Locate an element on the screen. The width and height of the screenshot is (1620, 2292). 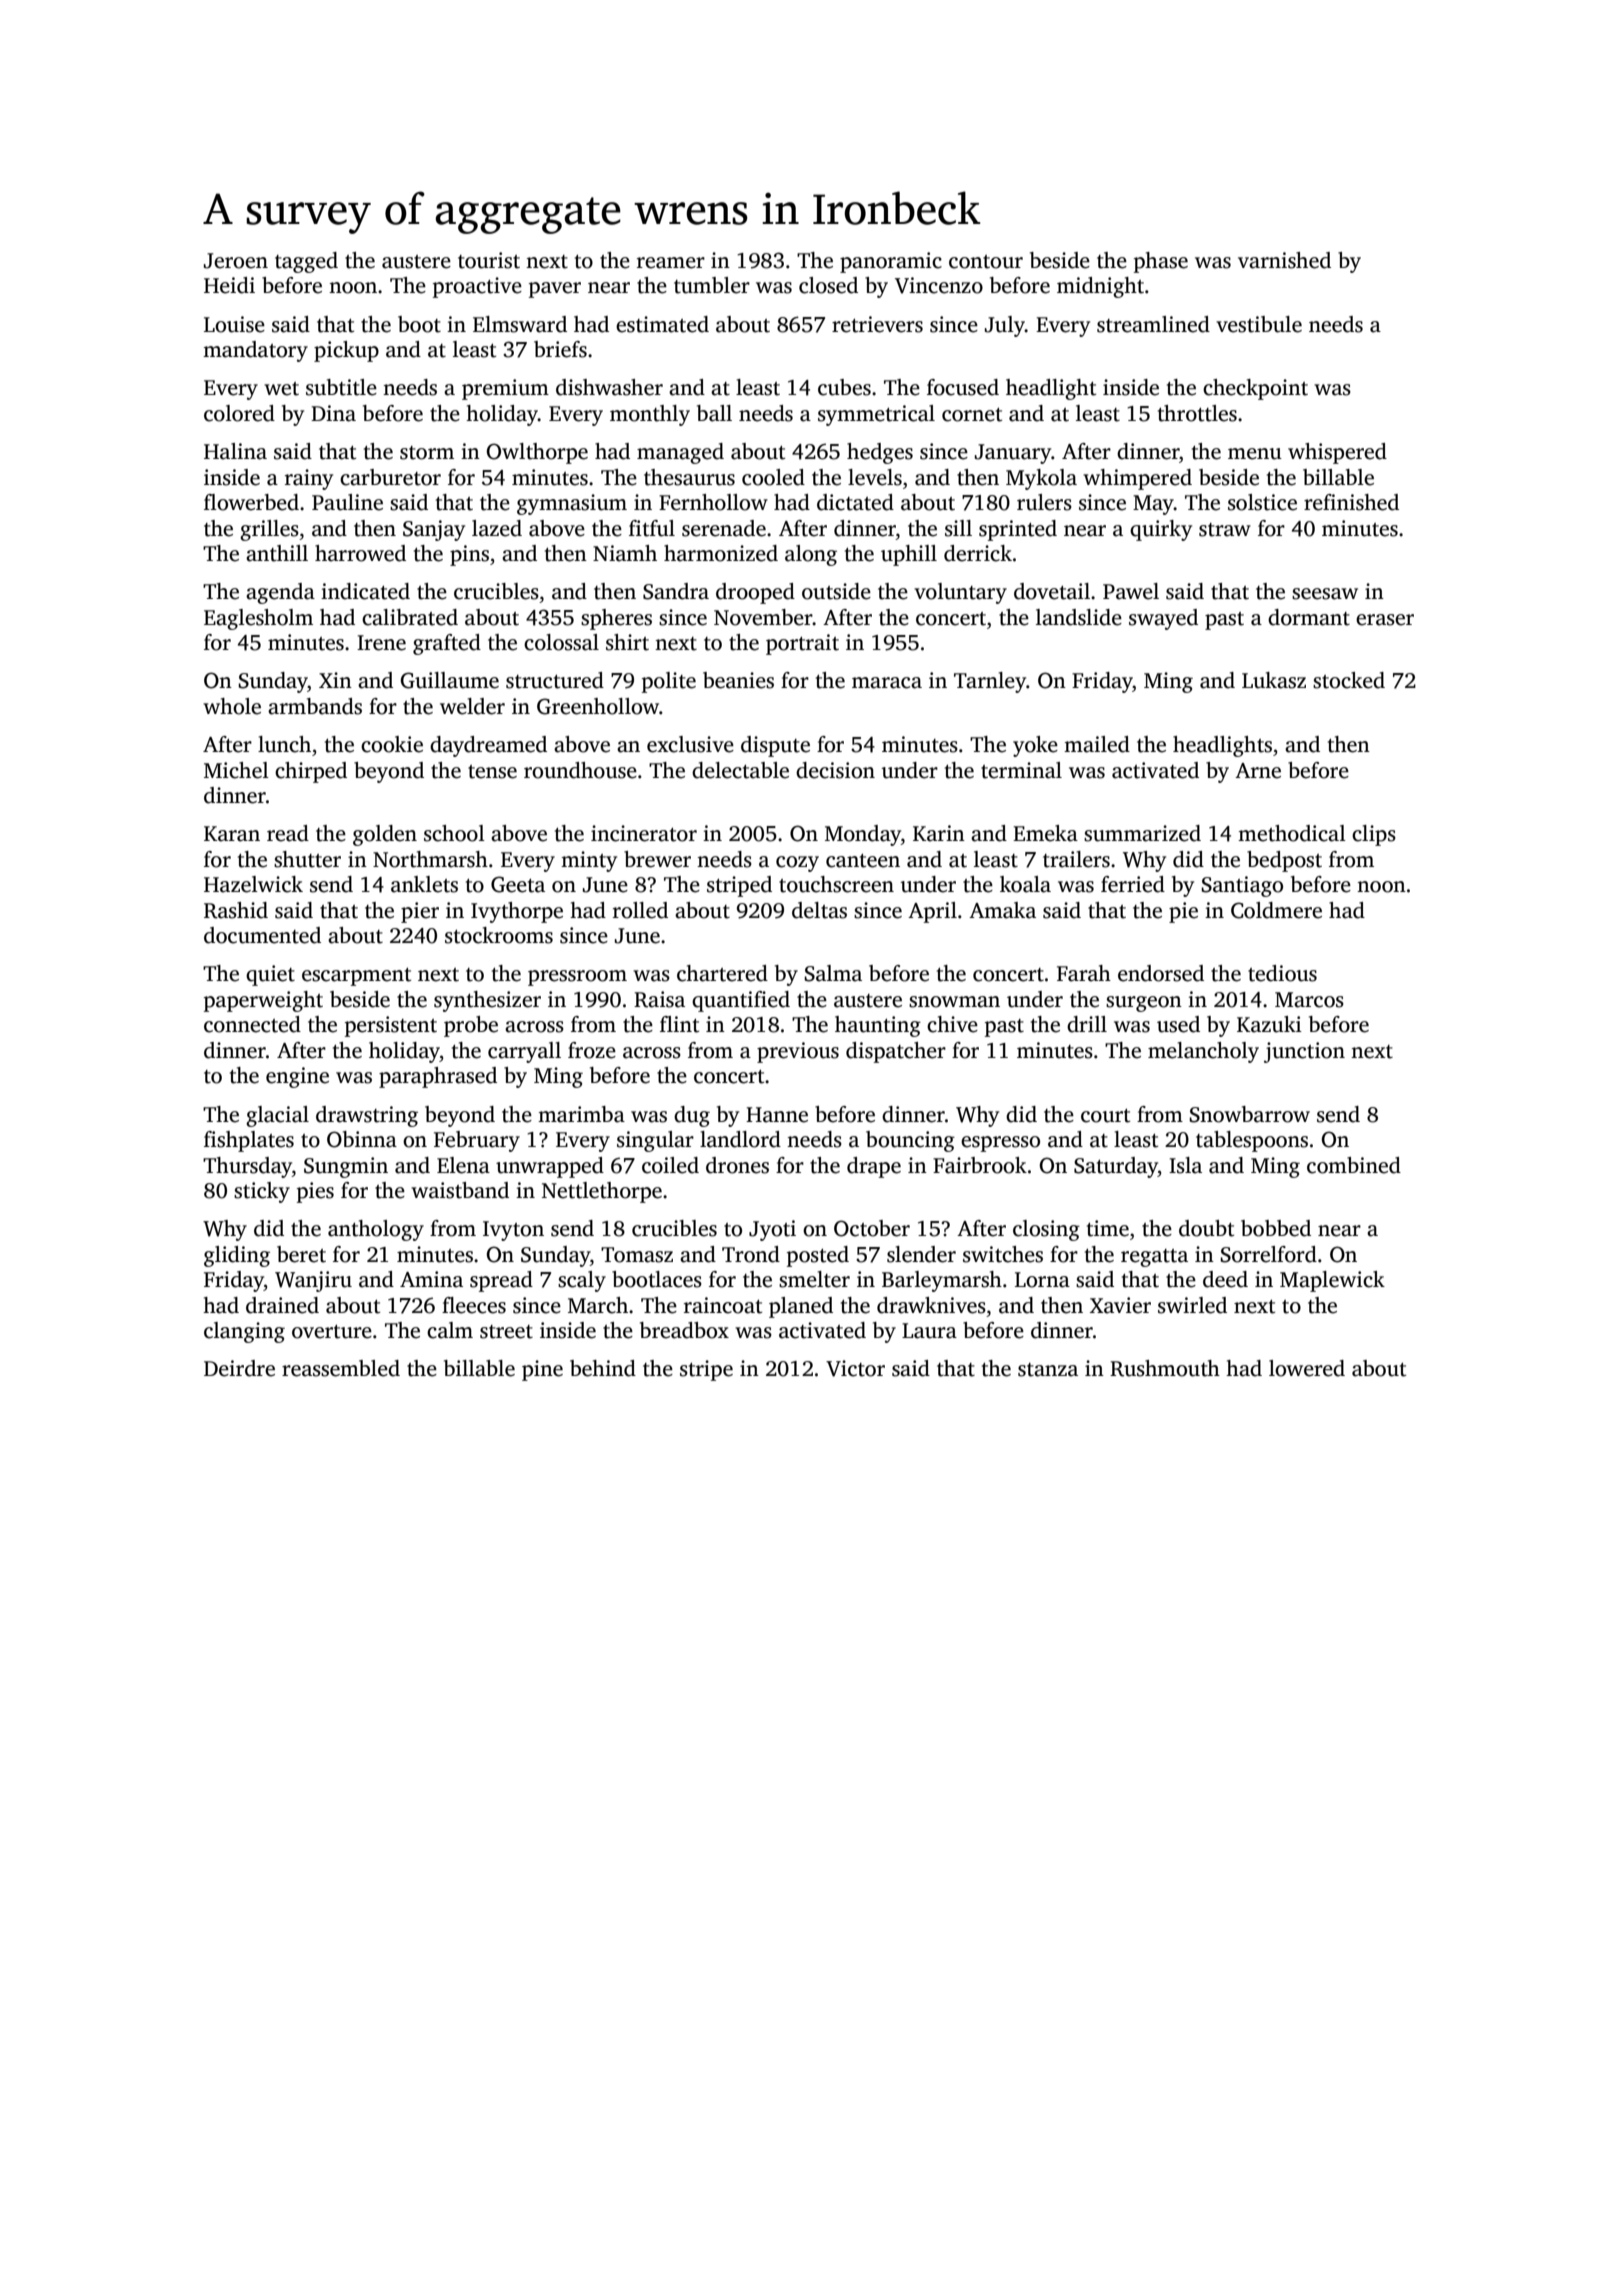
Hanne is located at coordinates (777, 1115).
